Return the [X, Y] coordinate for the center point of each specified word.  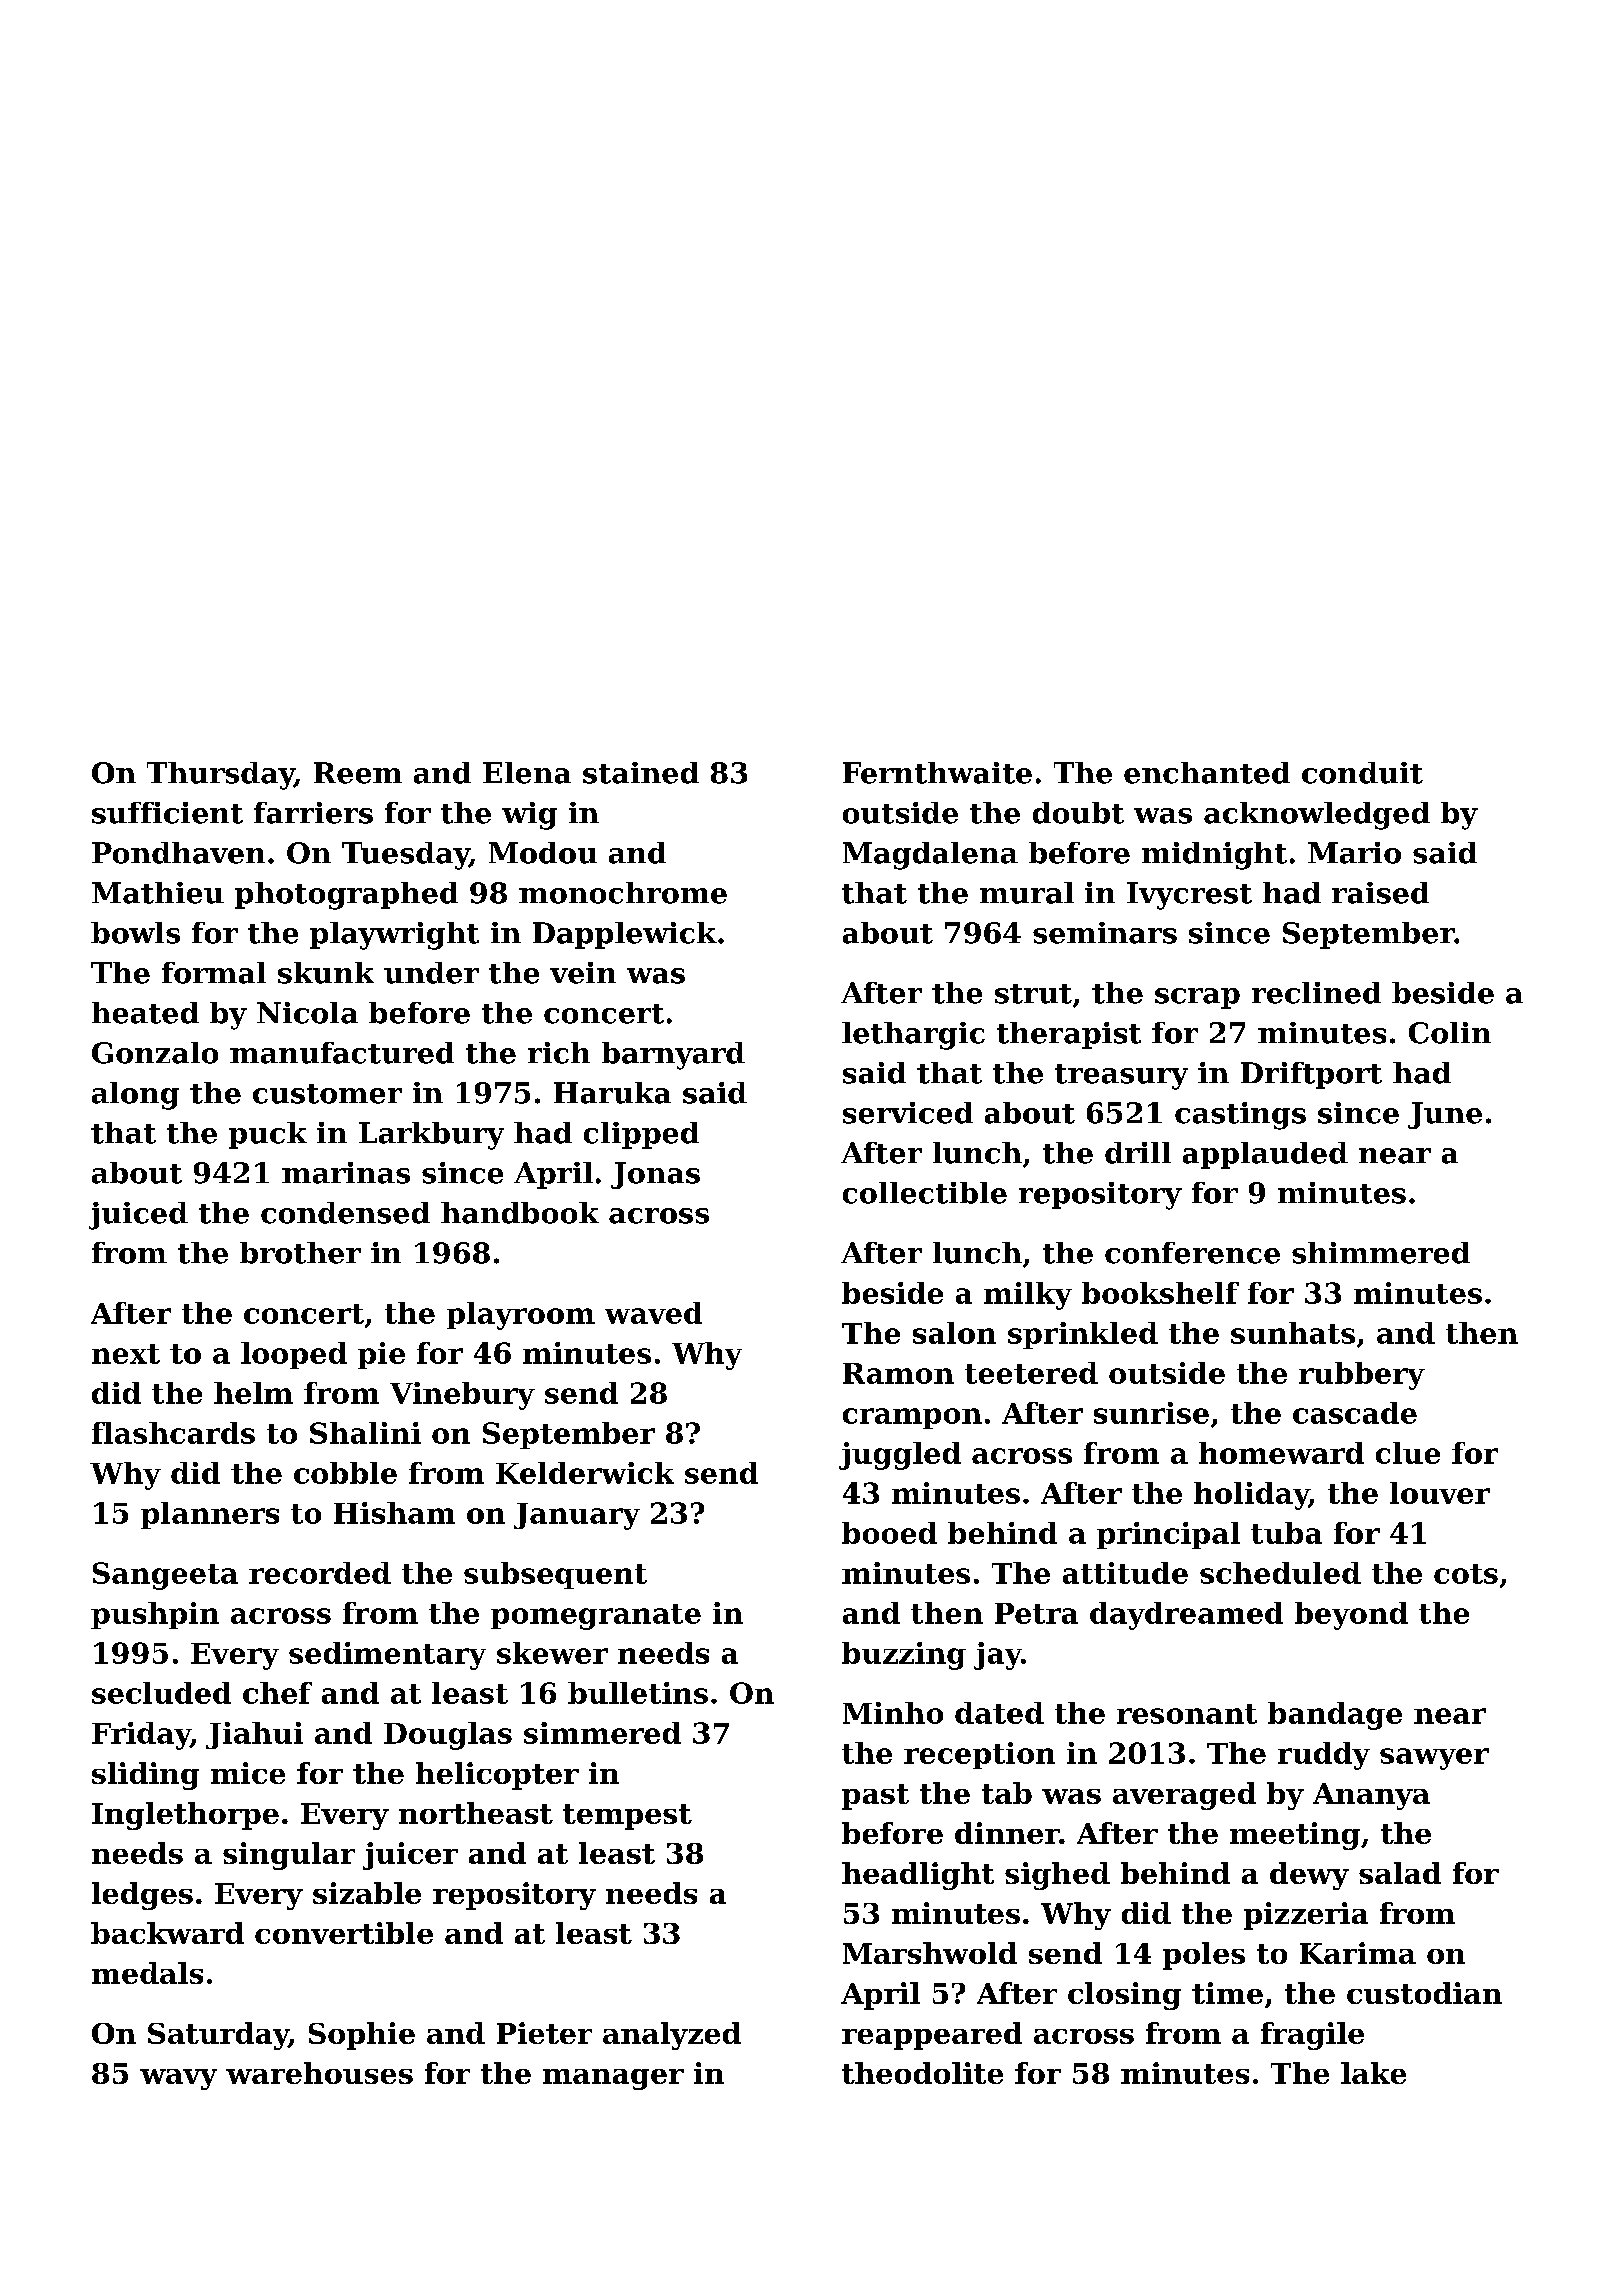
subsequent [555, 1575]
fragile [1312, 2036]
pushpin [155, 1615]
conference [1192, 1253]
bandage [1335, 1716]
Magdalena [930, 856]
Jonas [655, 1175]
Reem [358, 773]
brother [300, 1253]
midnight [1214, 856]
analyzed [672, 2036]
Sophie [362, 2036]
